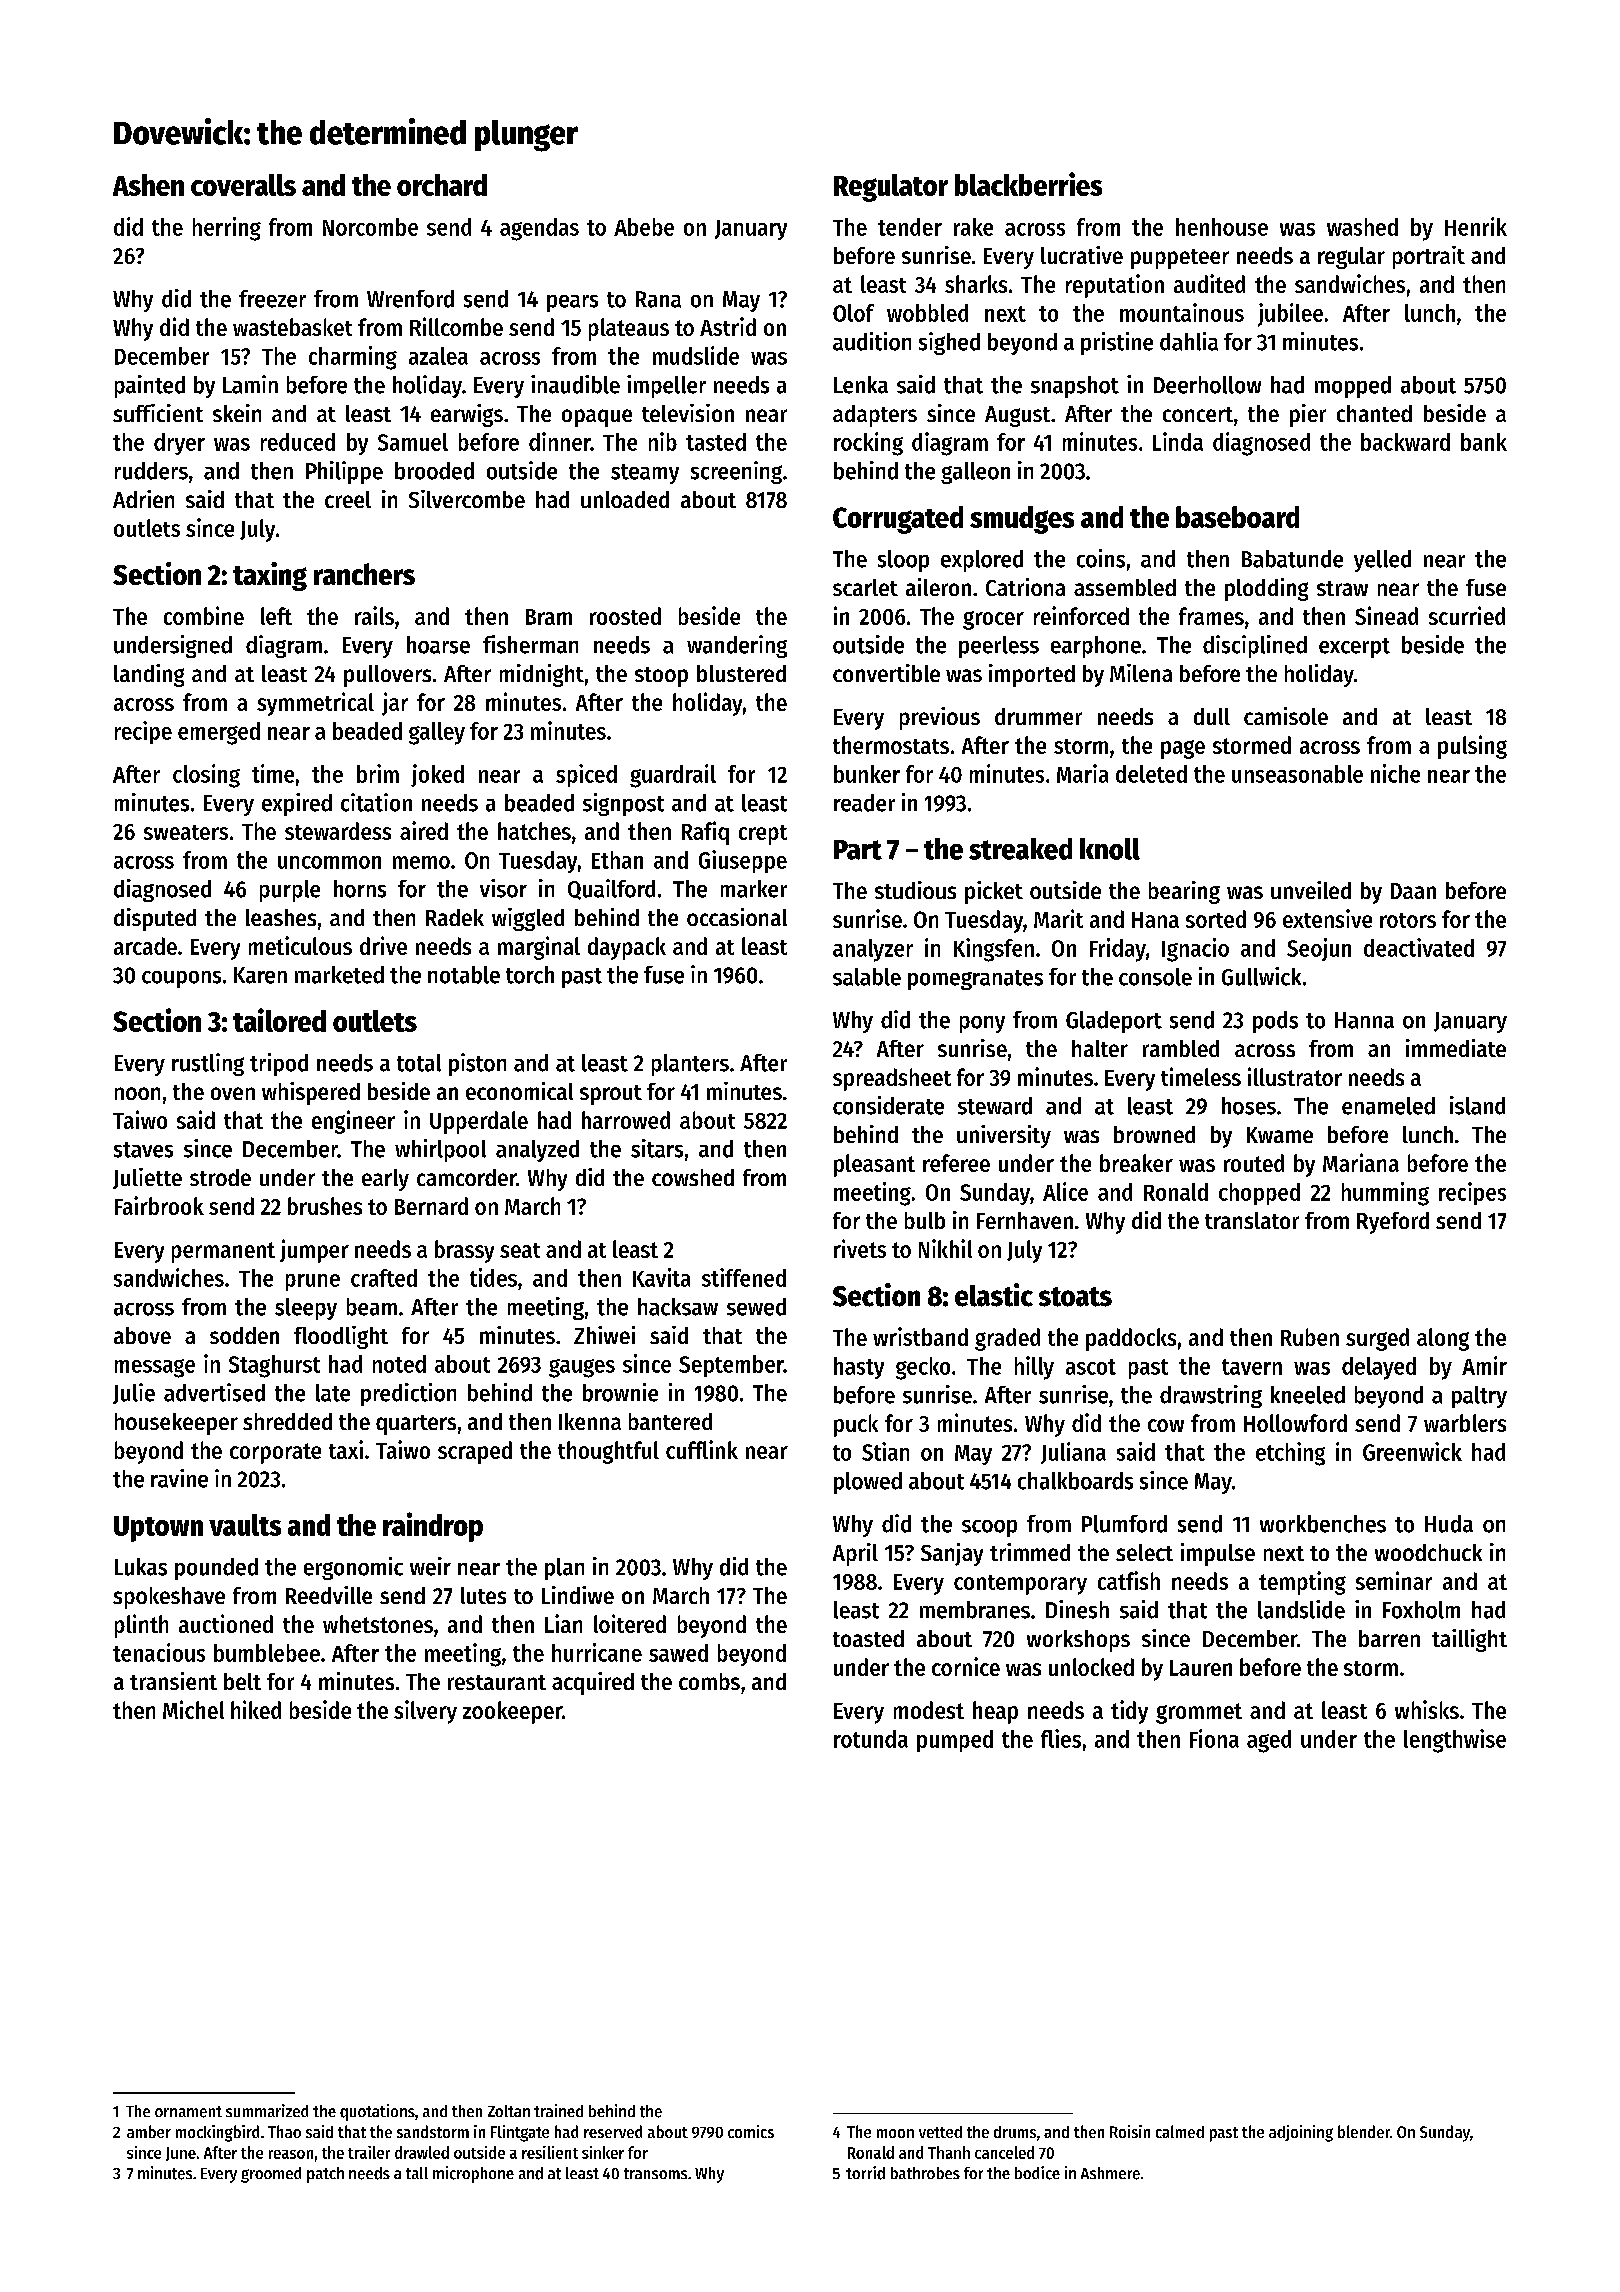 The width and height of the page is (1620, 2292). I want to click on Upperdale, so click(479, 1122).
